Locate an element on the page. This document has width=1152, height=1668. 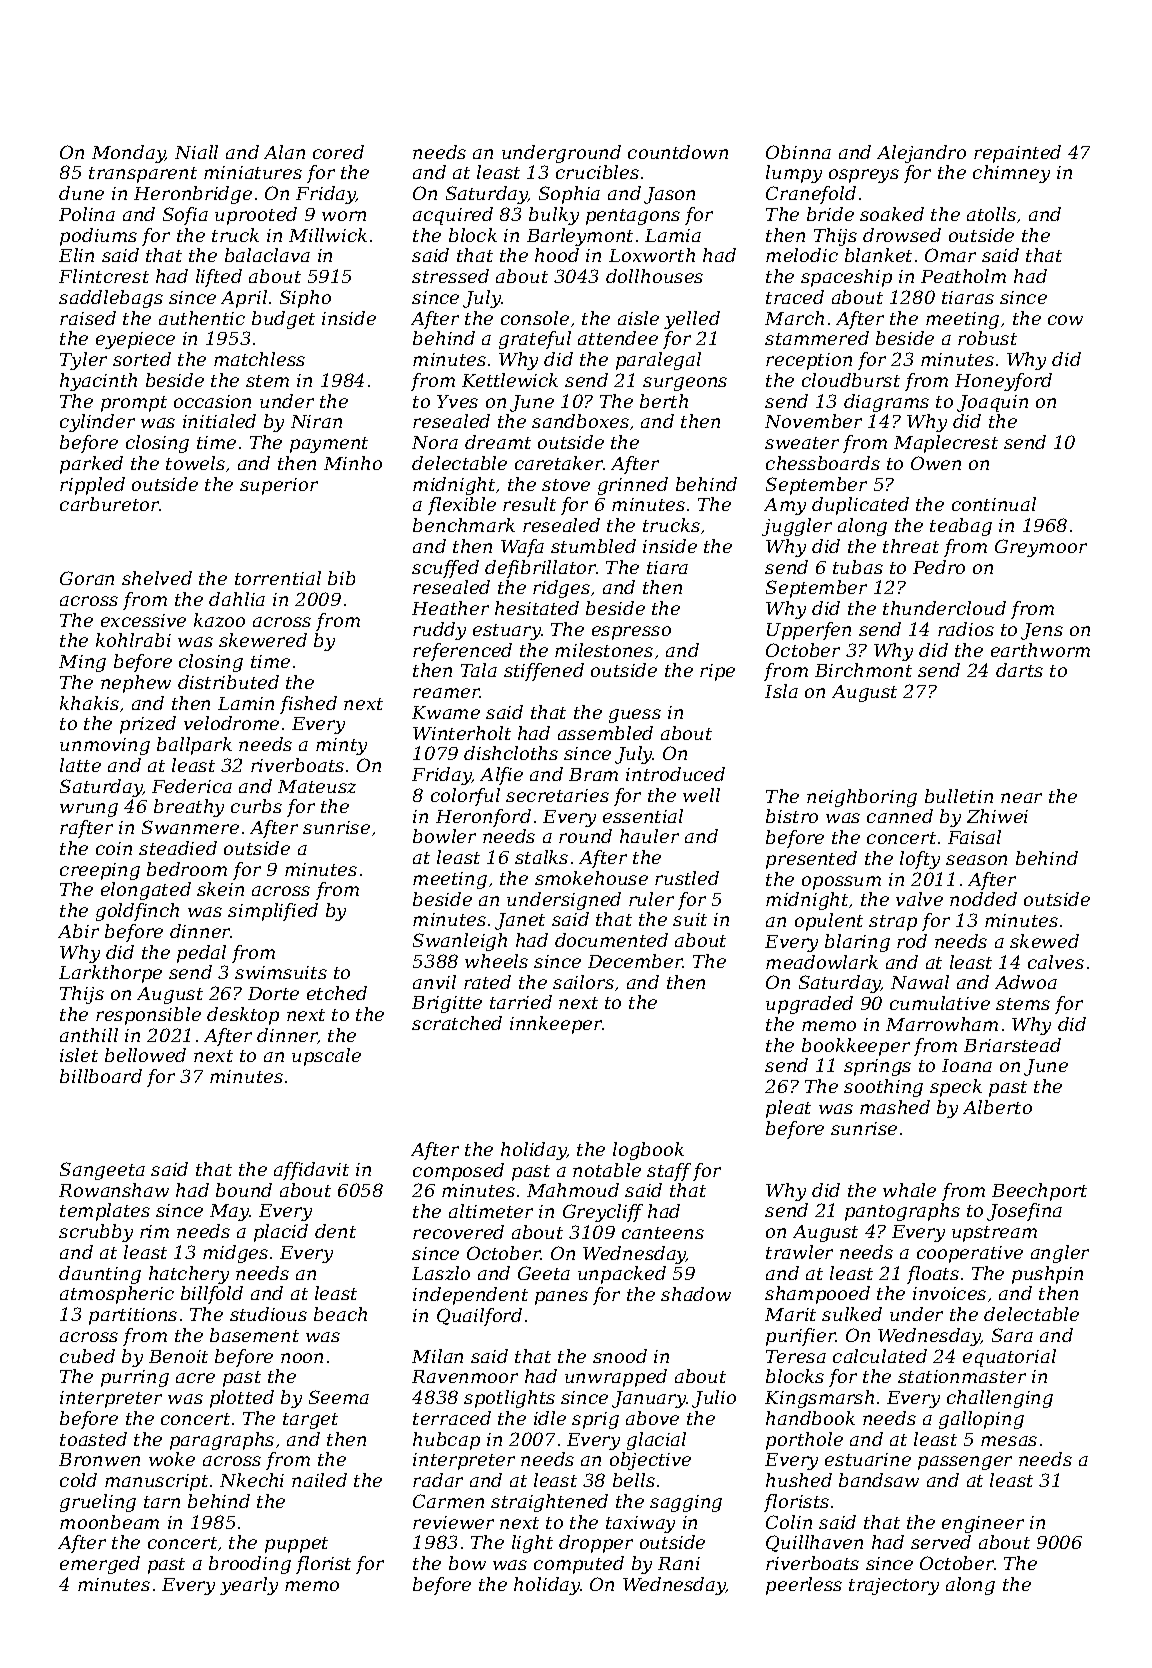
studious is located at coordinates (268, 1314).
